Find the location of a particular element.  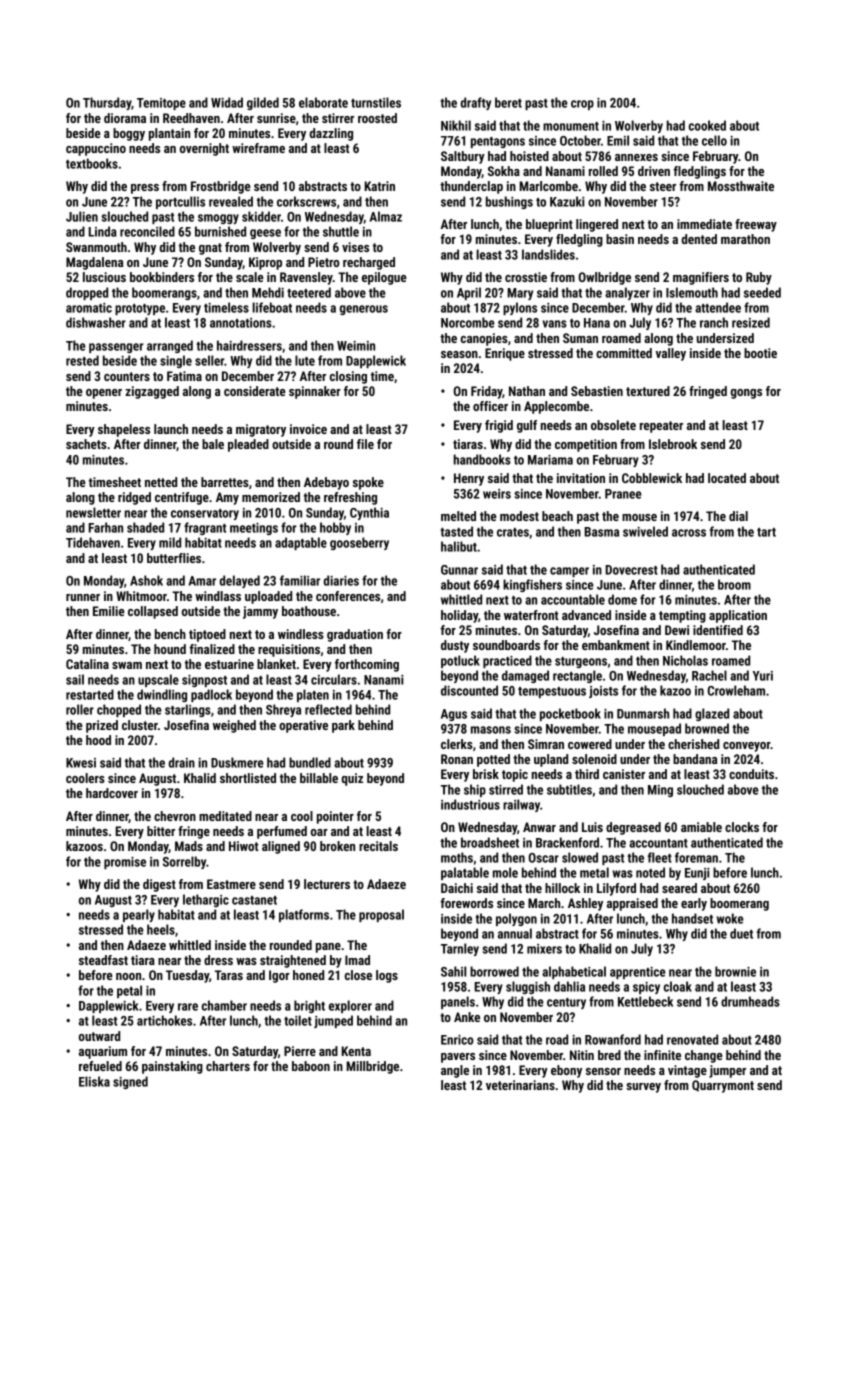

gulf is located at coordinates (527, 426).
